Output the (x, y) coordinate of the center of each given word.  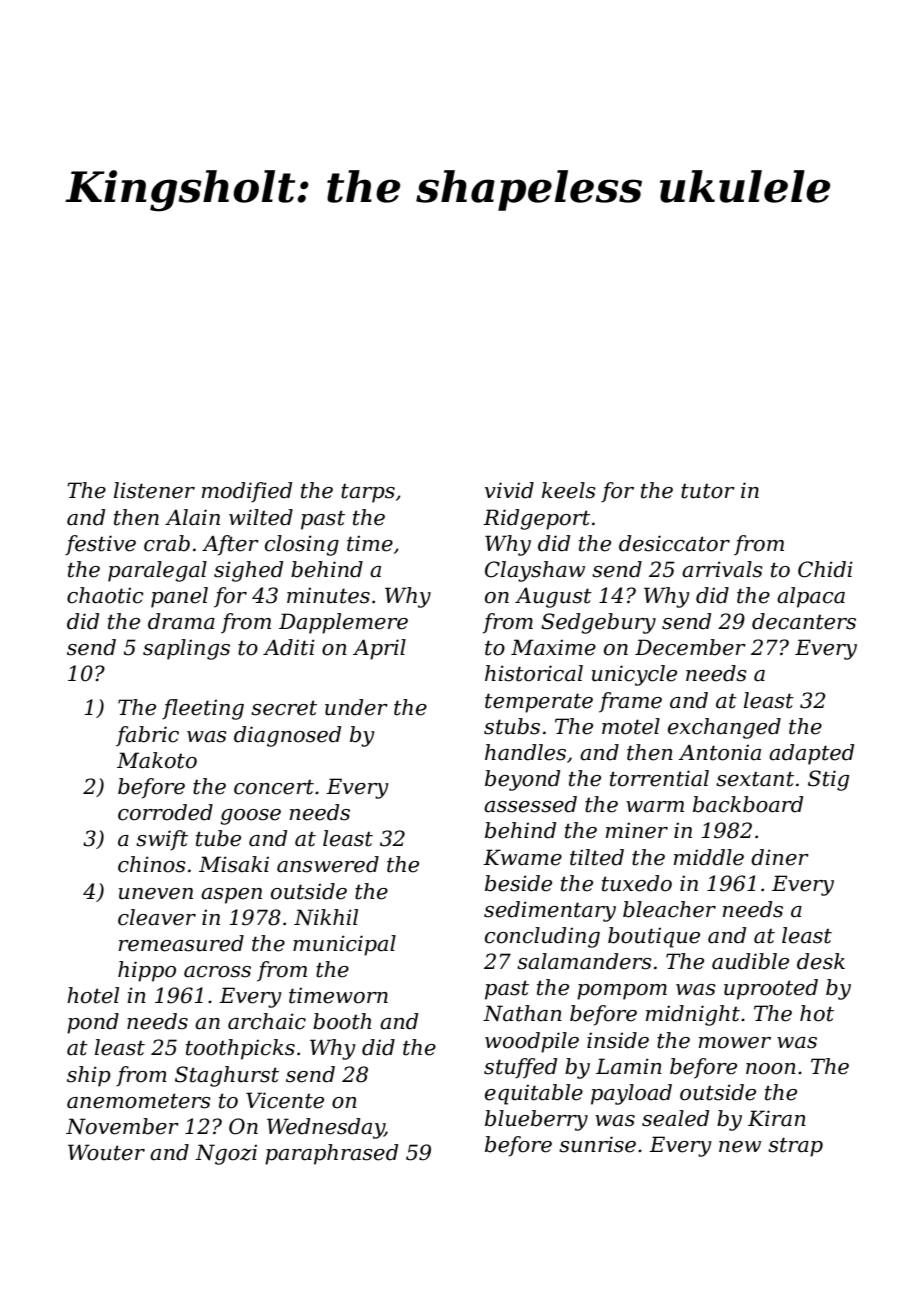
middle (709, 857)
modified (247, 492)
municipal (344, 945)
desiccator (674, 543)
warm (655, 807)
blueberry (536, 1120)
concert (274, 787)
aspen (231, 896)
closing (302, 545)
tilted (597, 857)
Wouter (106, 1152)
